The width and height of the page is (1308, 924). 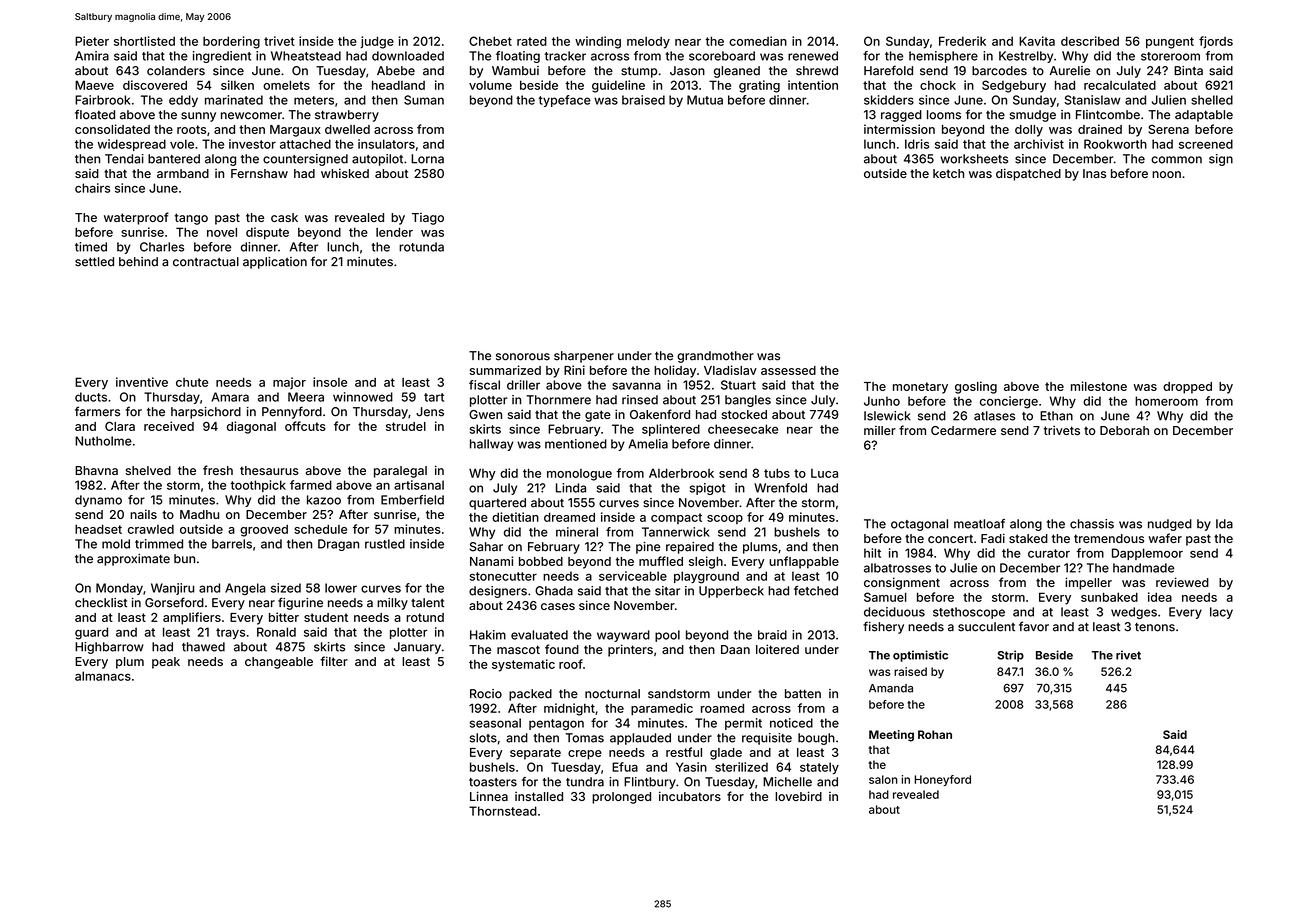 What do you see at coordinates (1204, 116) in the page?
I see `adaptable` at bounding box center [1204, 116].
